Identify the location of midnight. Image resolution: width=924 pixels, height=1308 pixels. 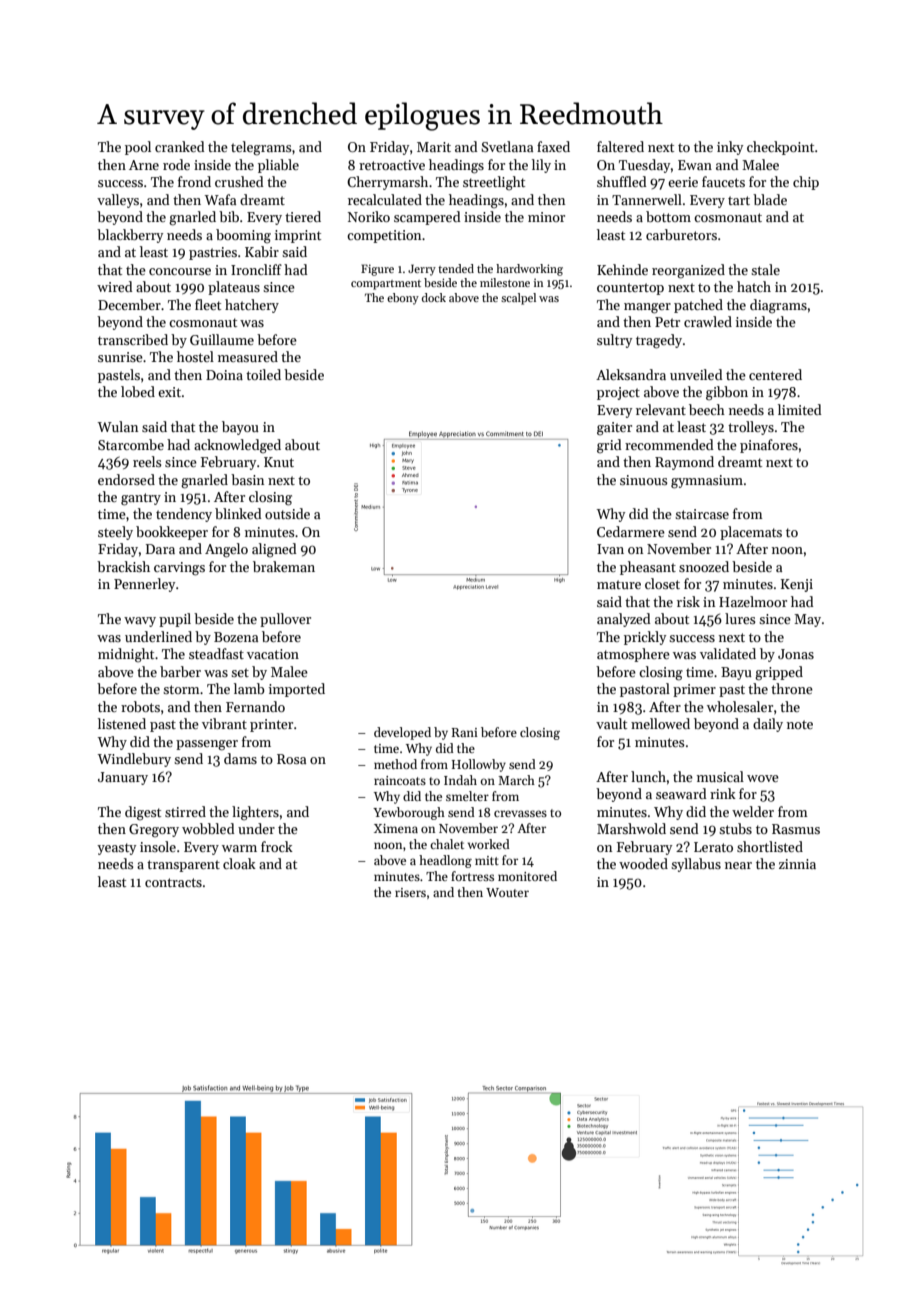
(126, 655).
